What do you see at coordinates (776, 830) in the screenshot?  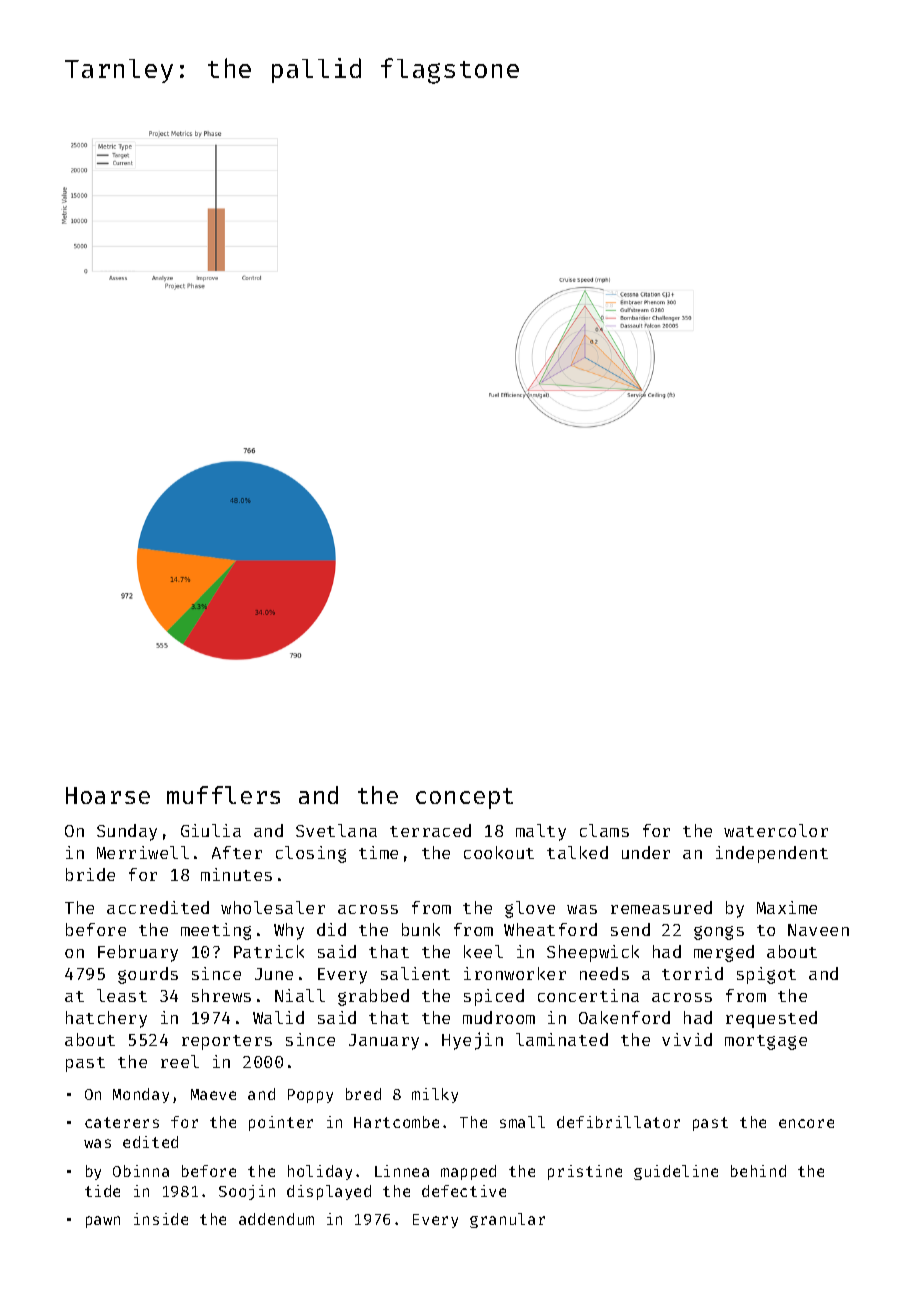 I see `watercolor` at bounding box center [776, 830].
